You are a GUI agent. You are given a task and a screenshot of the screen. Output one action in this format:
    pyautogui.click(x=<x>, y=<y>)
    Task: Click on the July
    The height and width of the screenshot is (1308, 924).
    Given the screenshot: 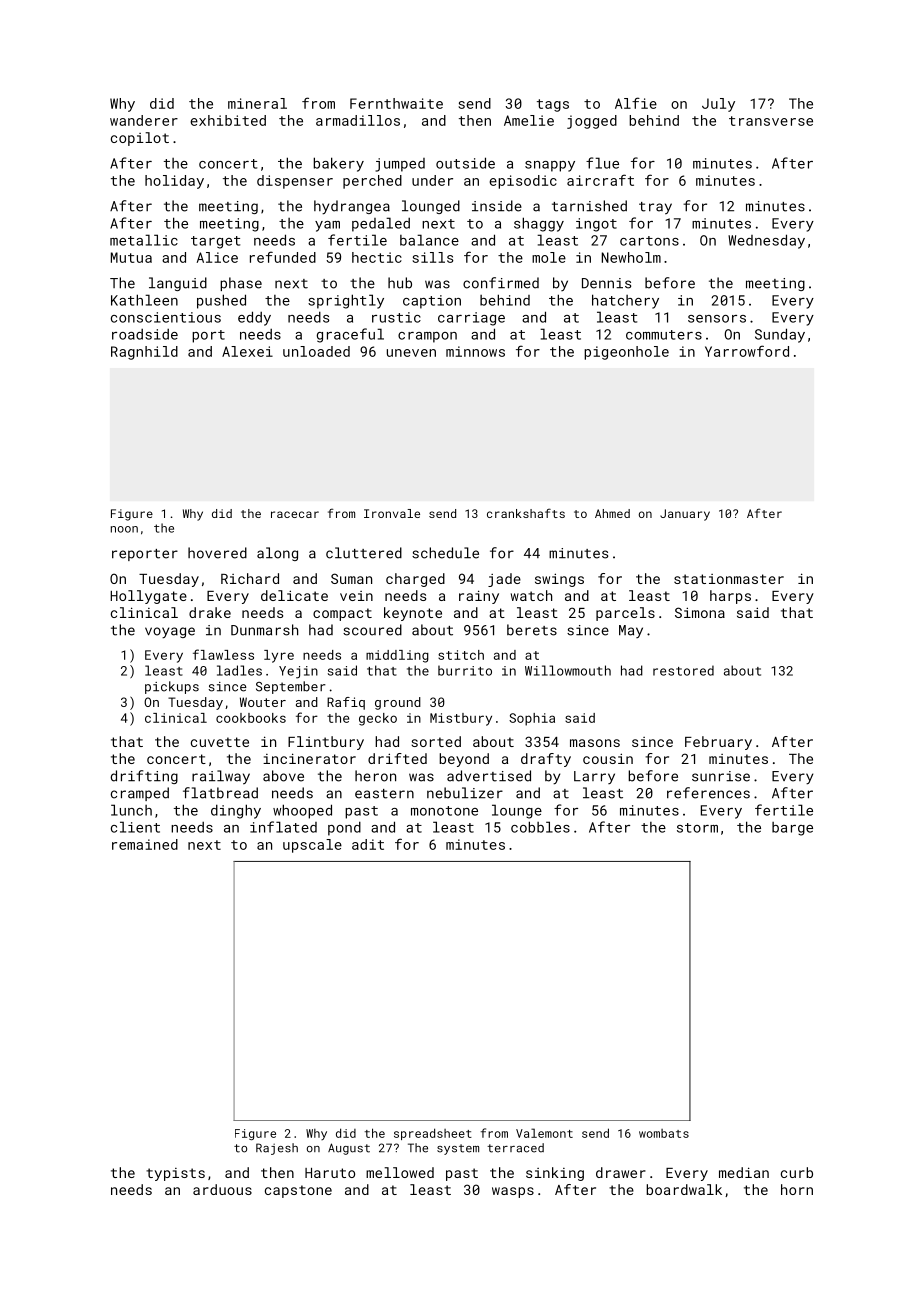 What is the action you would take?
    pyautogui.click(x=718, y=105)
